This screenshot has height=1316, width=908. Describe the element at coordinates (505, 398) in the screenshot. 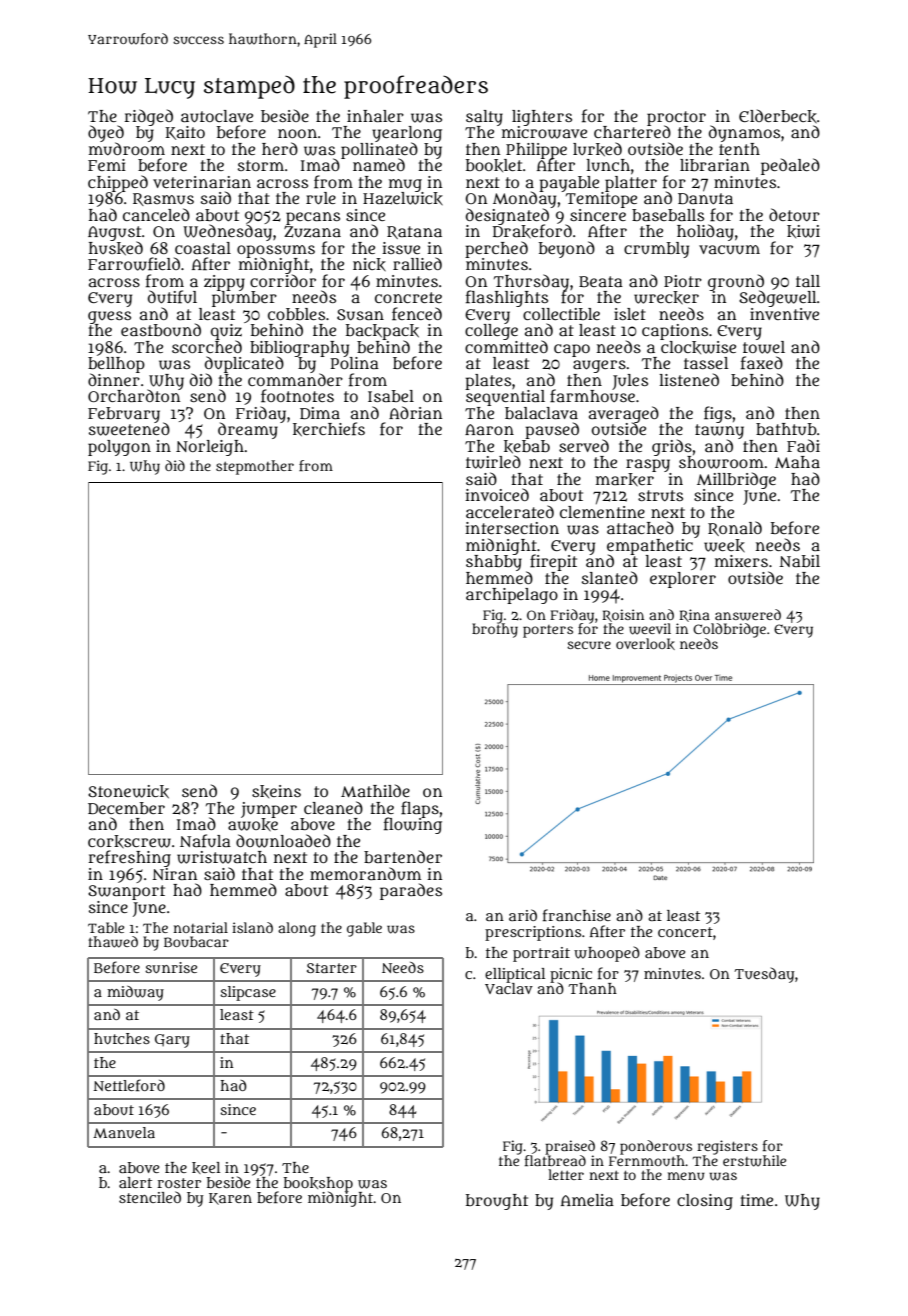

I see `sequential` at that location.
